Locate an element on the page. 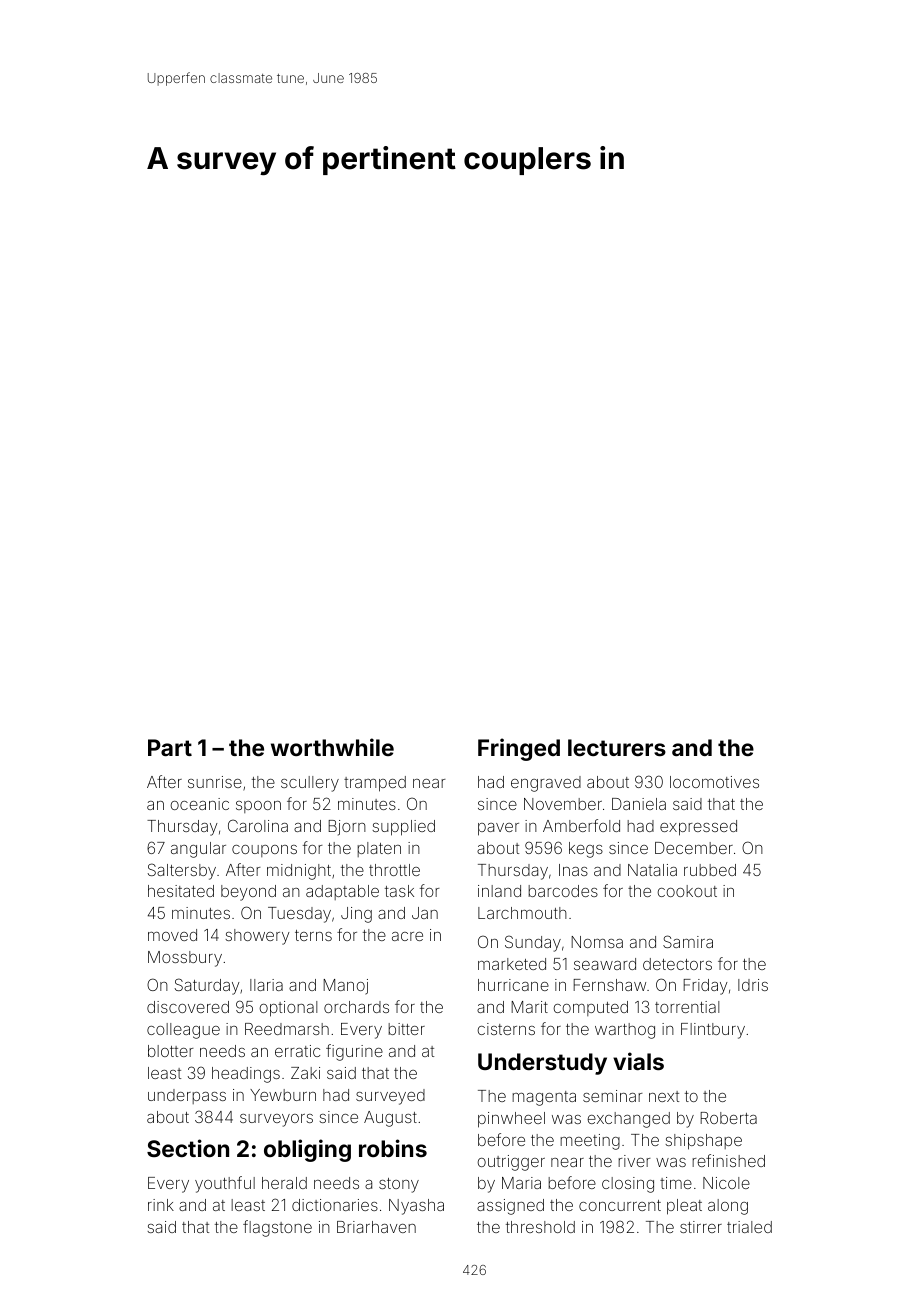  herald is located at coordinates (284, 1183).
